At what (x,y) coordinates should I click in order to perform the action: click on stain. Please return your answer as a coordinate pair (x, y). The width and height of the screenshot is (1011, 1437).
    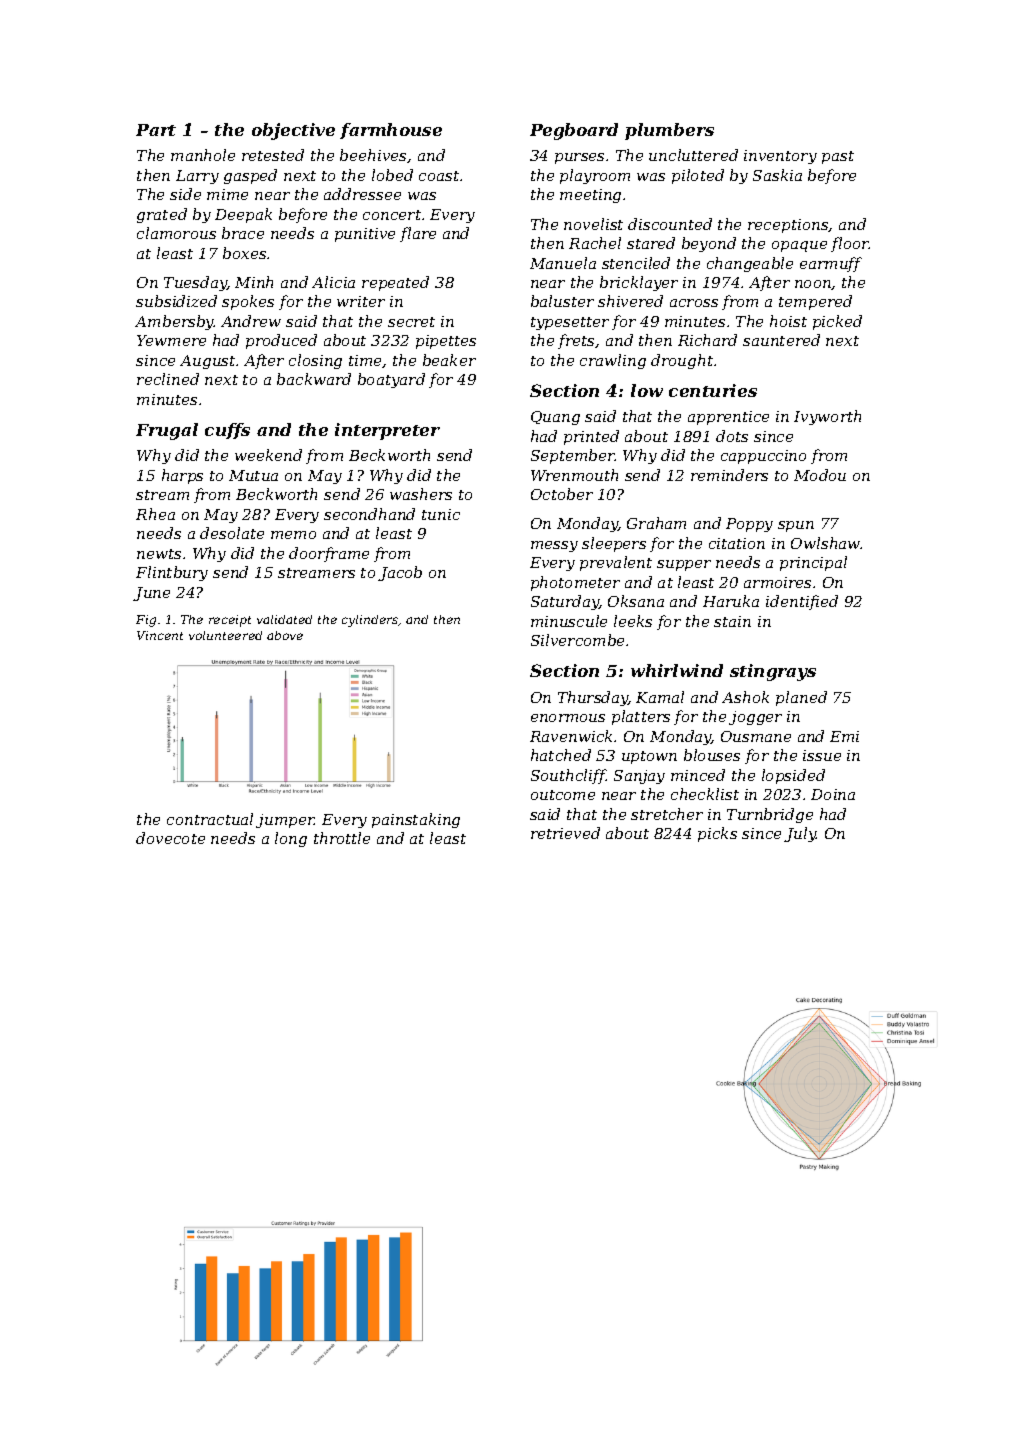
    Looking at the image, I should click on (732, 621).
